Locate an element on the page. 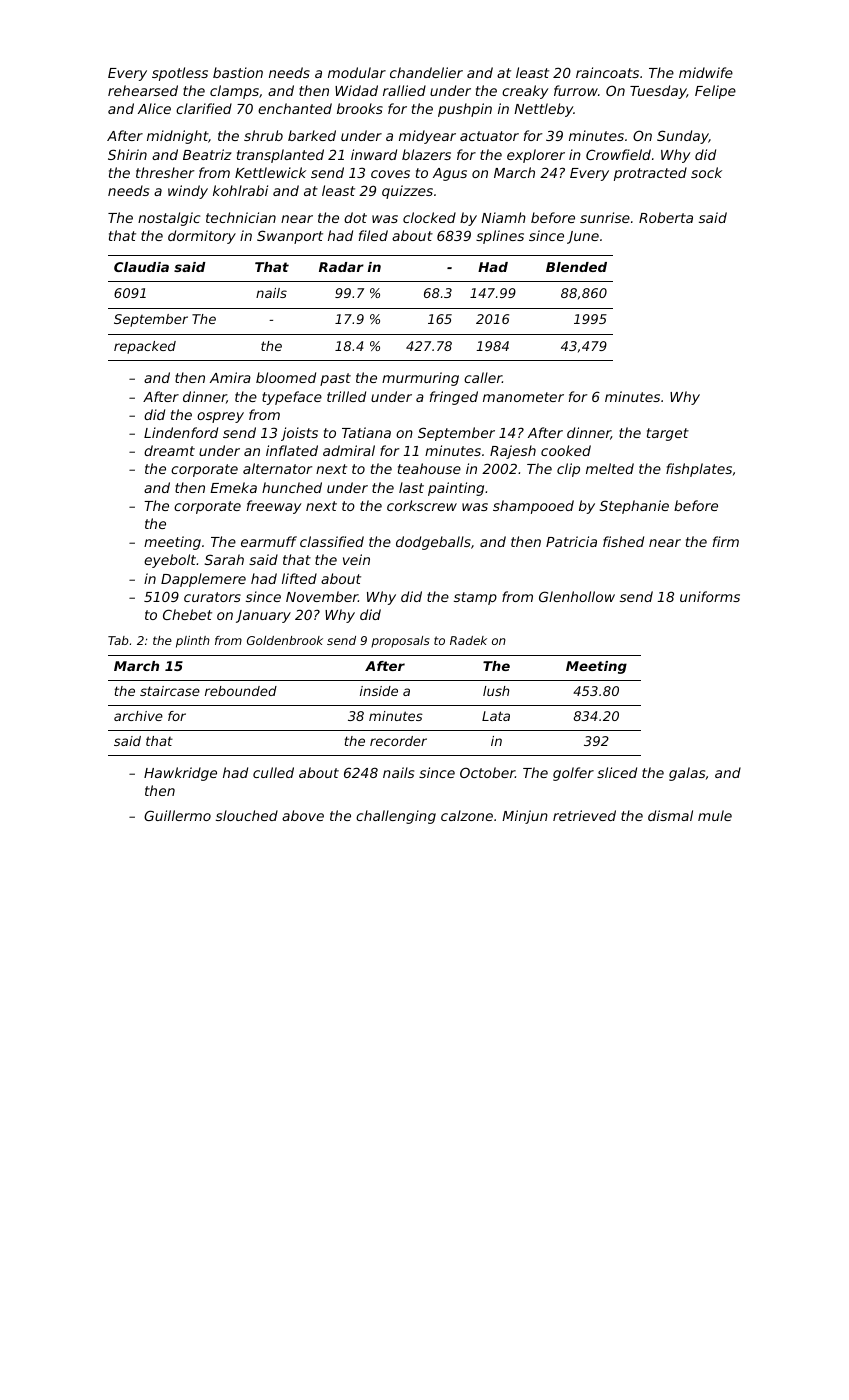 This page has width=849, height=1400. Swanport is located at coordinates (290, 237).
